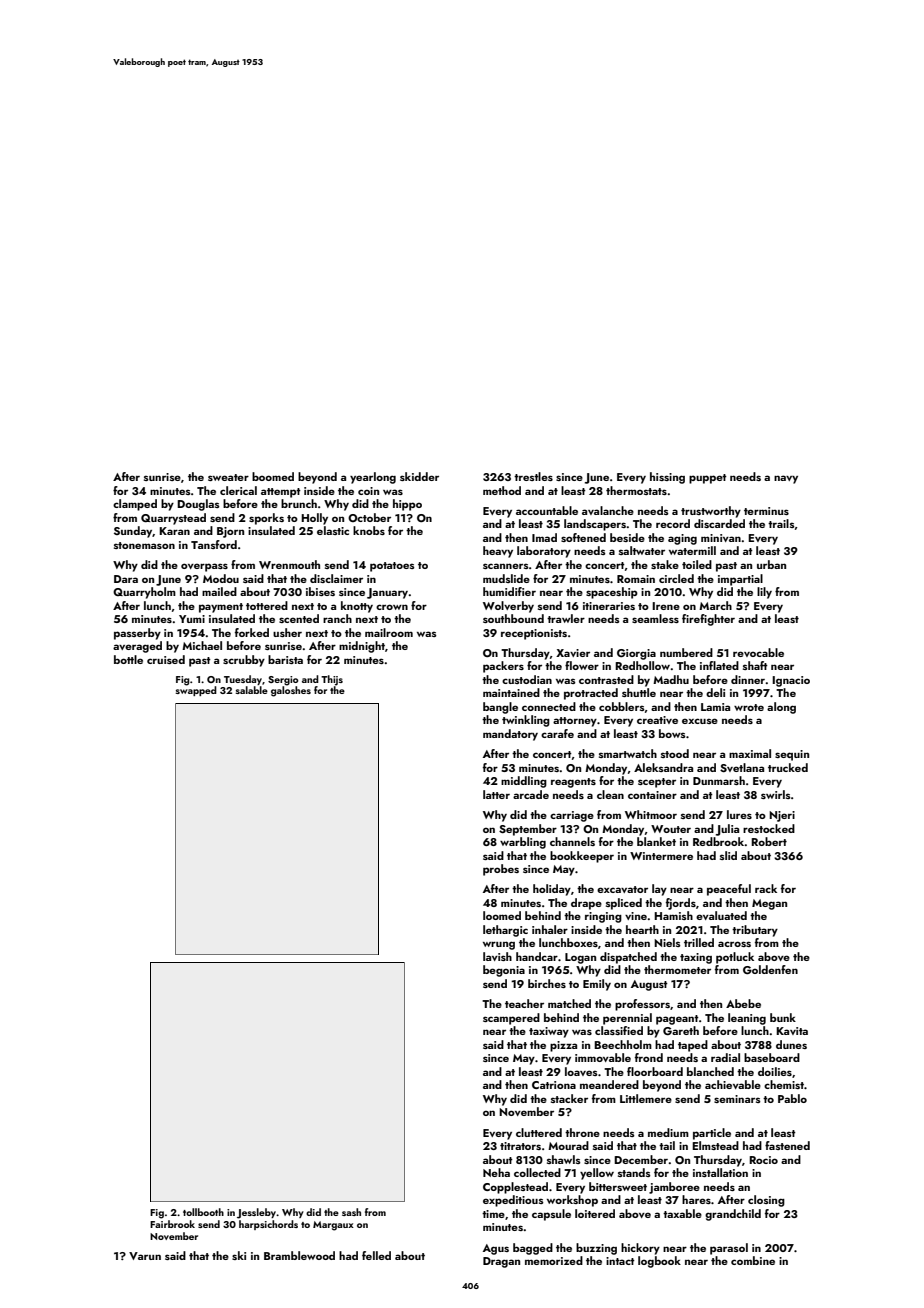 Image resolution: width=924 pixels, height=1308 pixels. What do you see at coordinates (496, 794) in the screenshot?
I see `latter` at bounding box center [496, 794].
